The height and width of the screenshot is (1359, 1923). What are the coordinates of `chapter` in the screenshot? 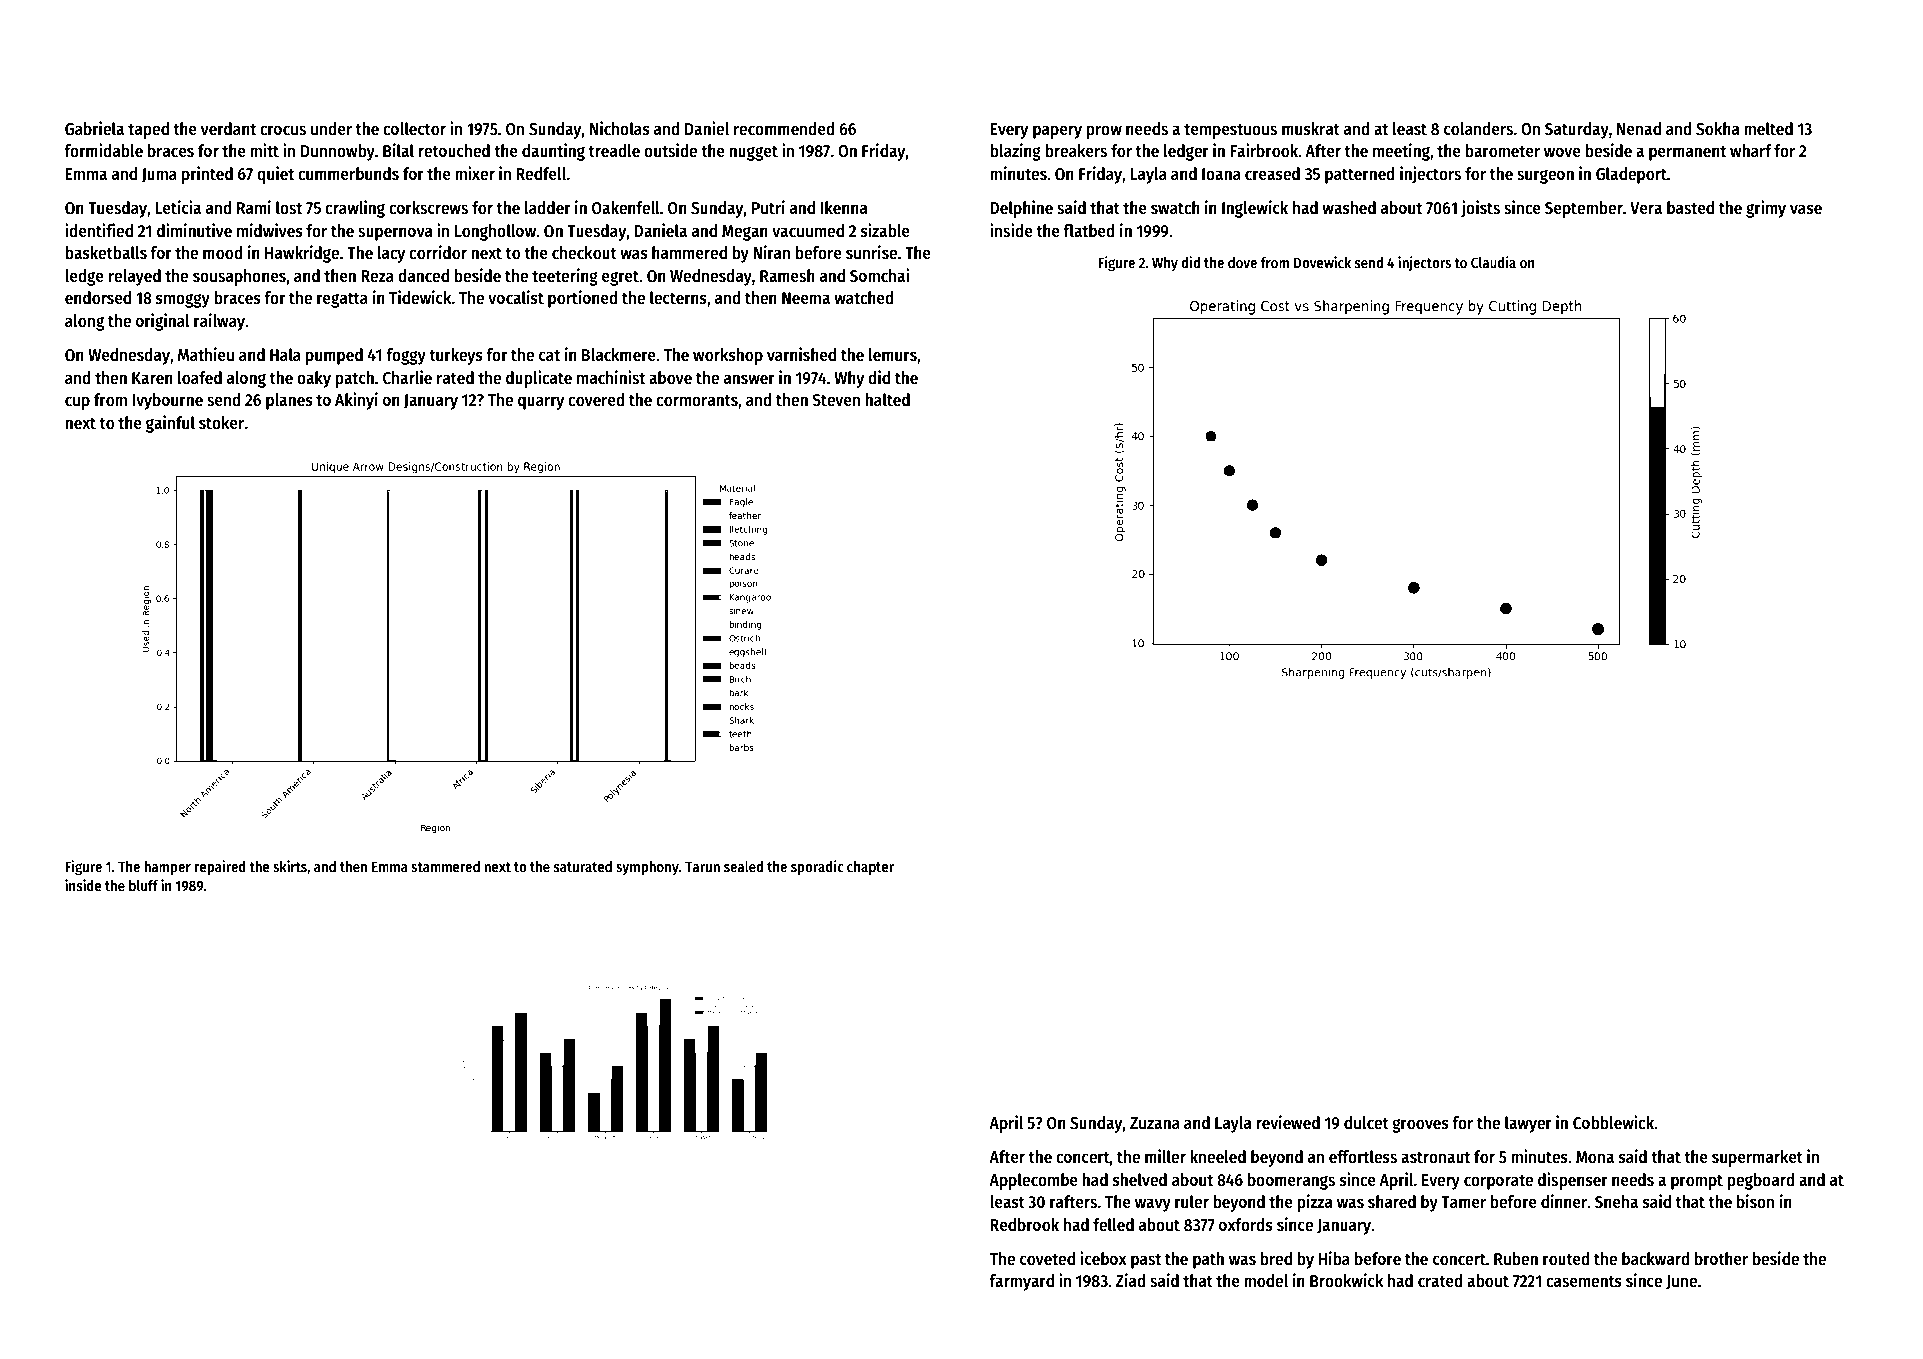 It's located at (870, 868).
